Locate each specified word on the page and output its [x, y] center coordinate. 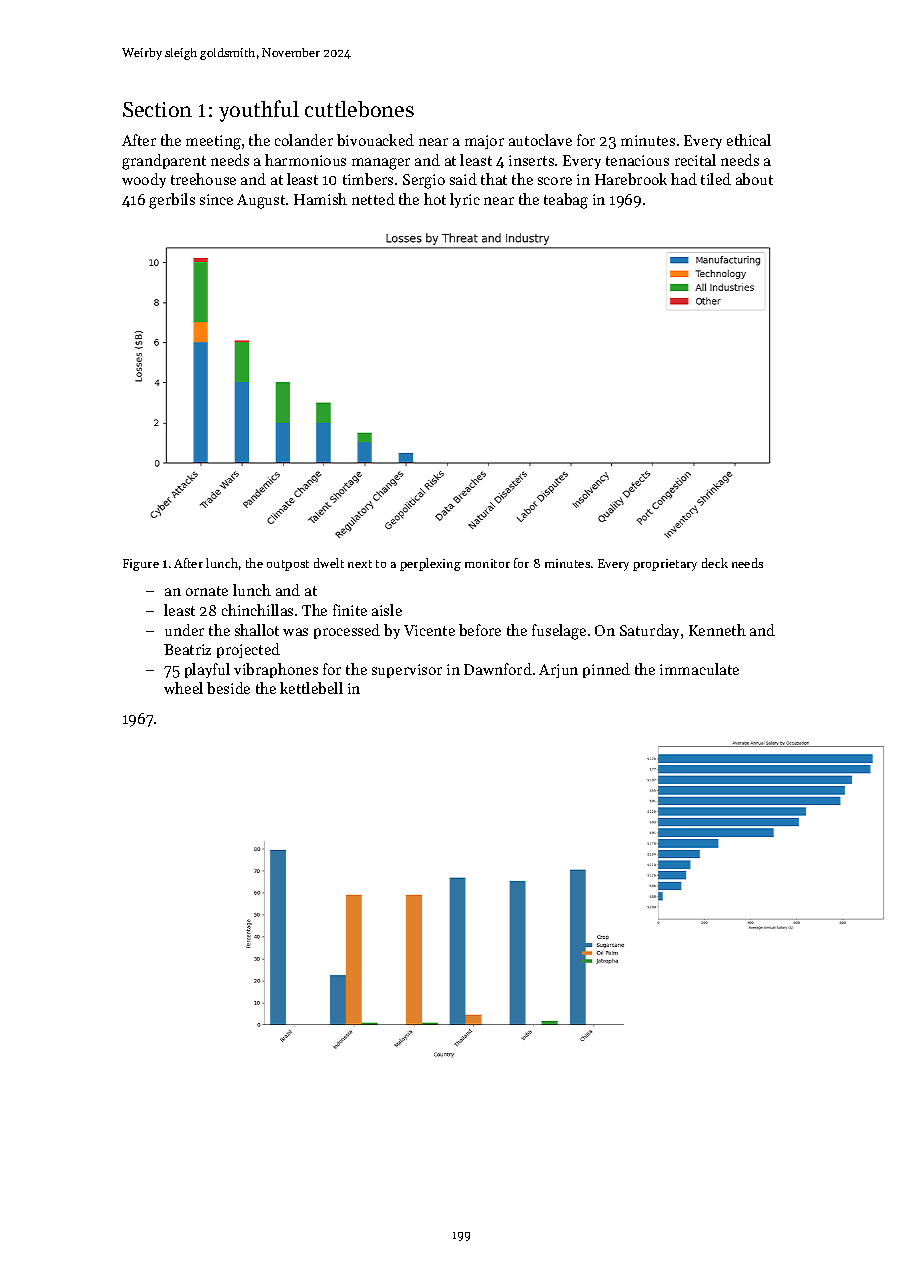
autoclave [540, 140]
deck [715, 563]
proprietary [665, 565]
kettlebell [311, 688]
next [360, 564]
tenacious [637, 160]
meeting [213, 142]
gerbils [172, 201]
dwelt [329, 563]
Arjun [558, 671]
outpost [288, 565]
